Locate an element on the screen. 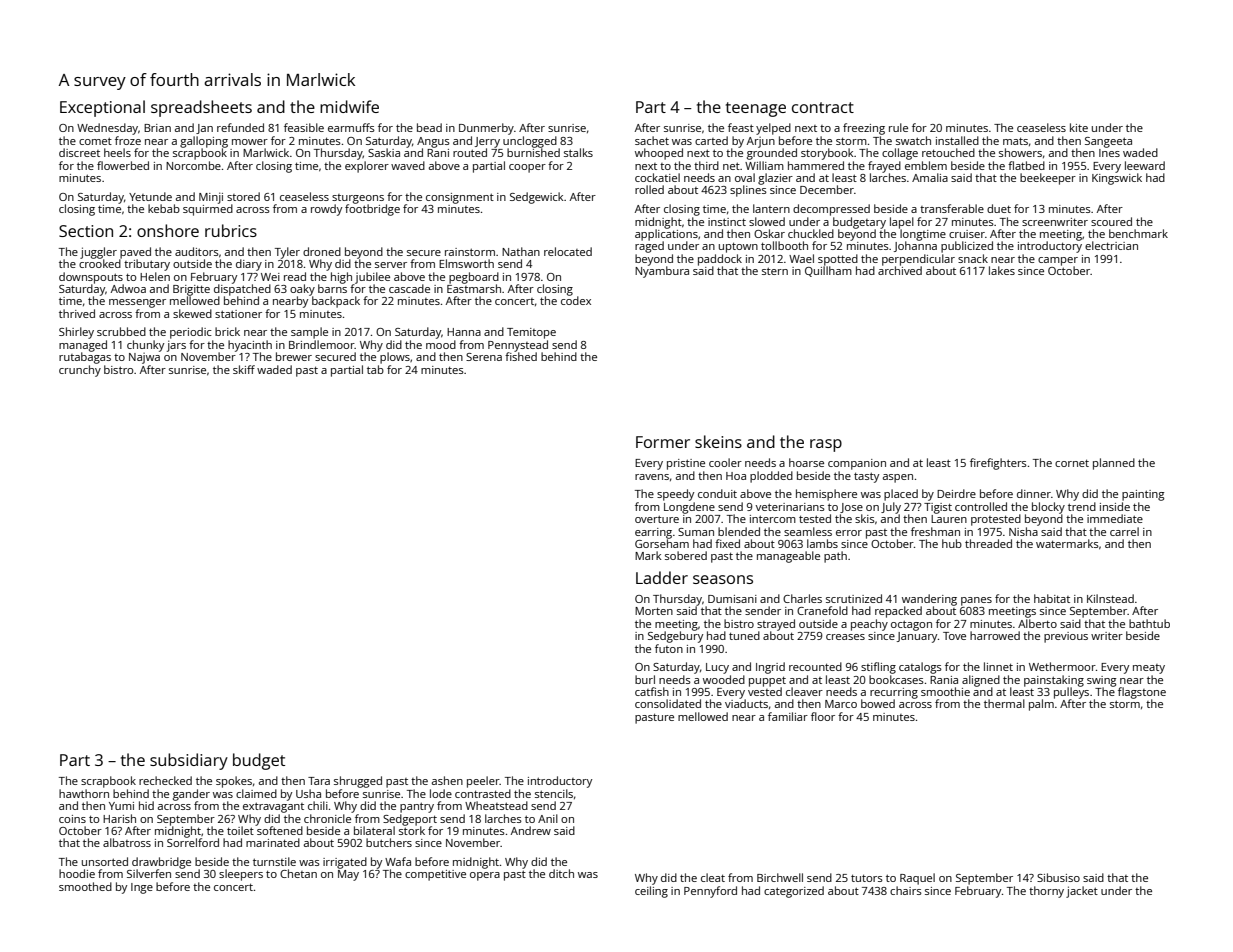 The image size is (1233, 952). habitat is located at coordinates (1052, 598).
